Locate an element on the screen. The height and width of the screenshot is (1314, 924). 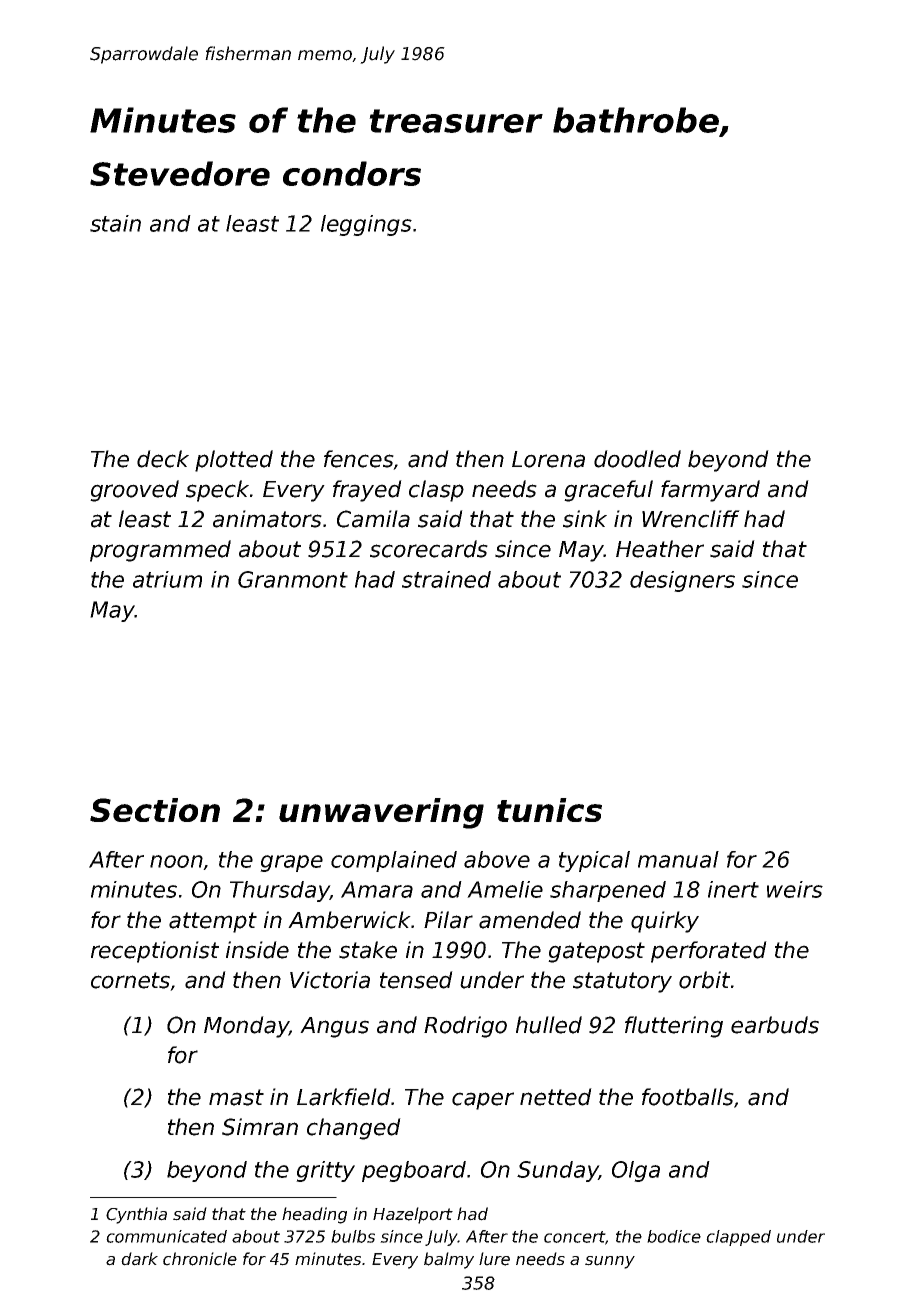
Stevedore is located at coordinates (180, 173).
